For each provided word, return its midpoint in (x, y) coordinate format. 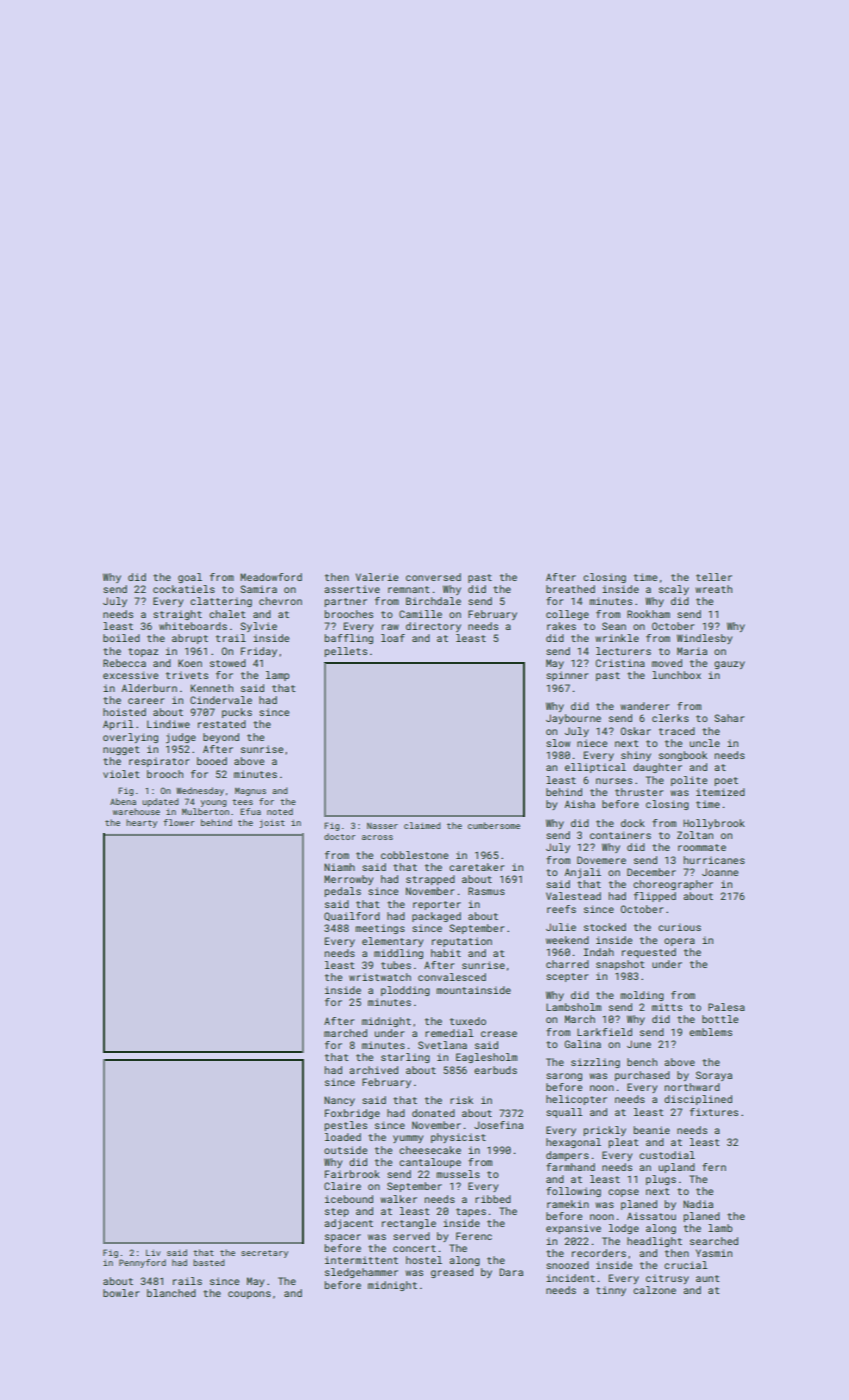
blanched (171, 1293)
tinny (611, 1291)
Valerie (377, 577)
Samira (258, 589)
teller (714, 577)
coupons (249, 1295)
